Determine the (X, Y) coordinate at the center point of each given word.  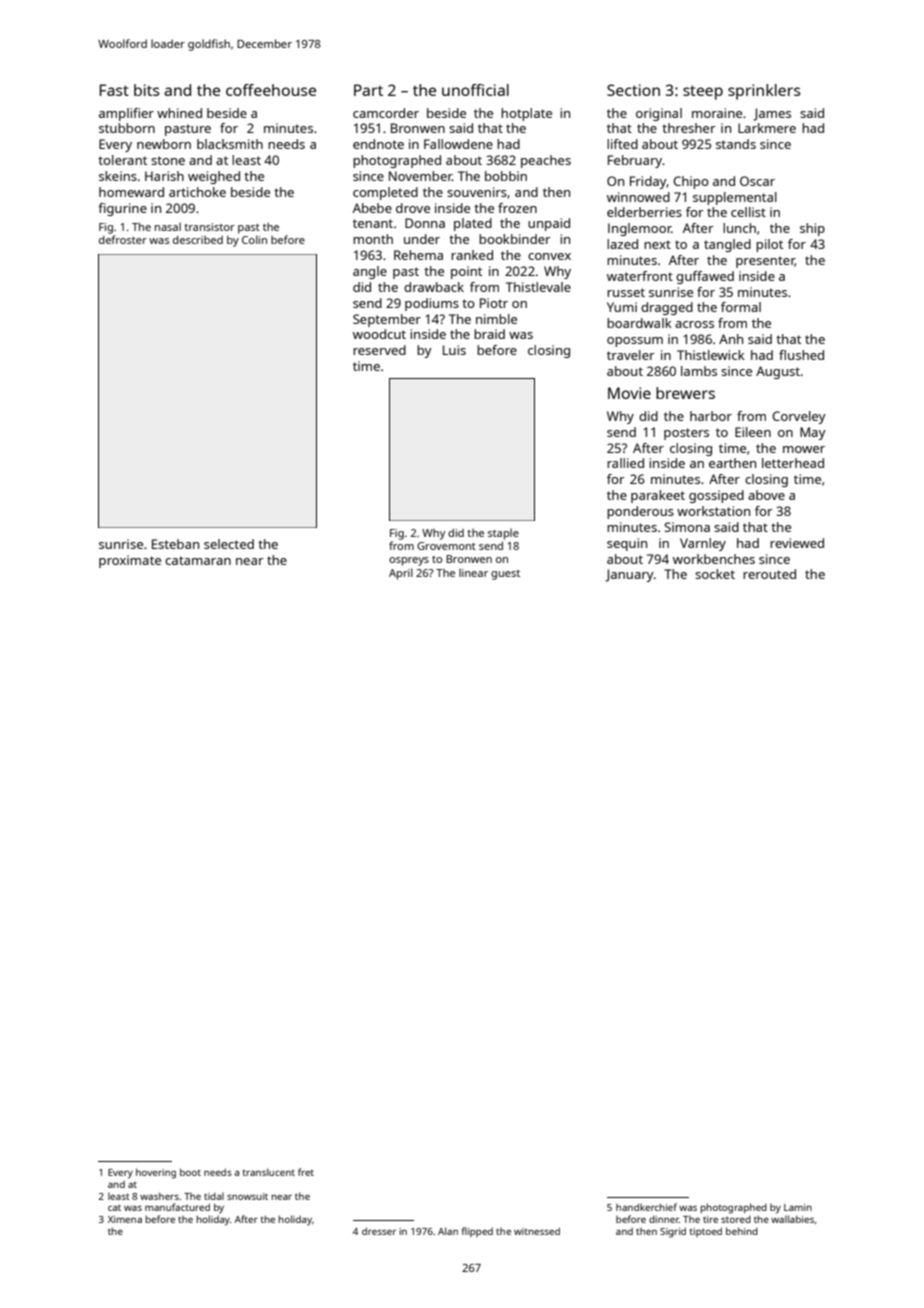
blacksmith (230, 144)
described (198, 240)
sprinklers (764, 92)
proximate (130, 561)
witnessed (537, 1231)
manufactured (177, 1207)
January (629, 575)
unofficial (475, 90)
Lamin (798, 1207)
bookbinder (515, 239)
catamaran (198, 560)
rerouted (769, 574)
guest (505, 575)
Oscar (757, 181)
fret (306, 1172)
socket (715, 574)
